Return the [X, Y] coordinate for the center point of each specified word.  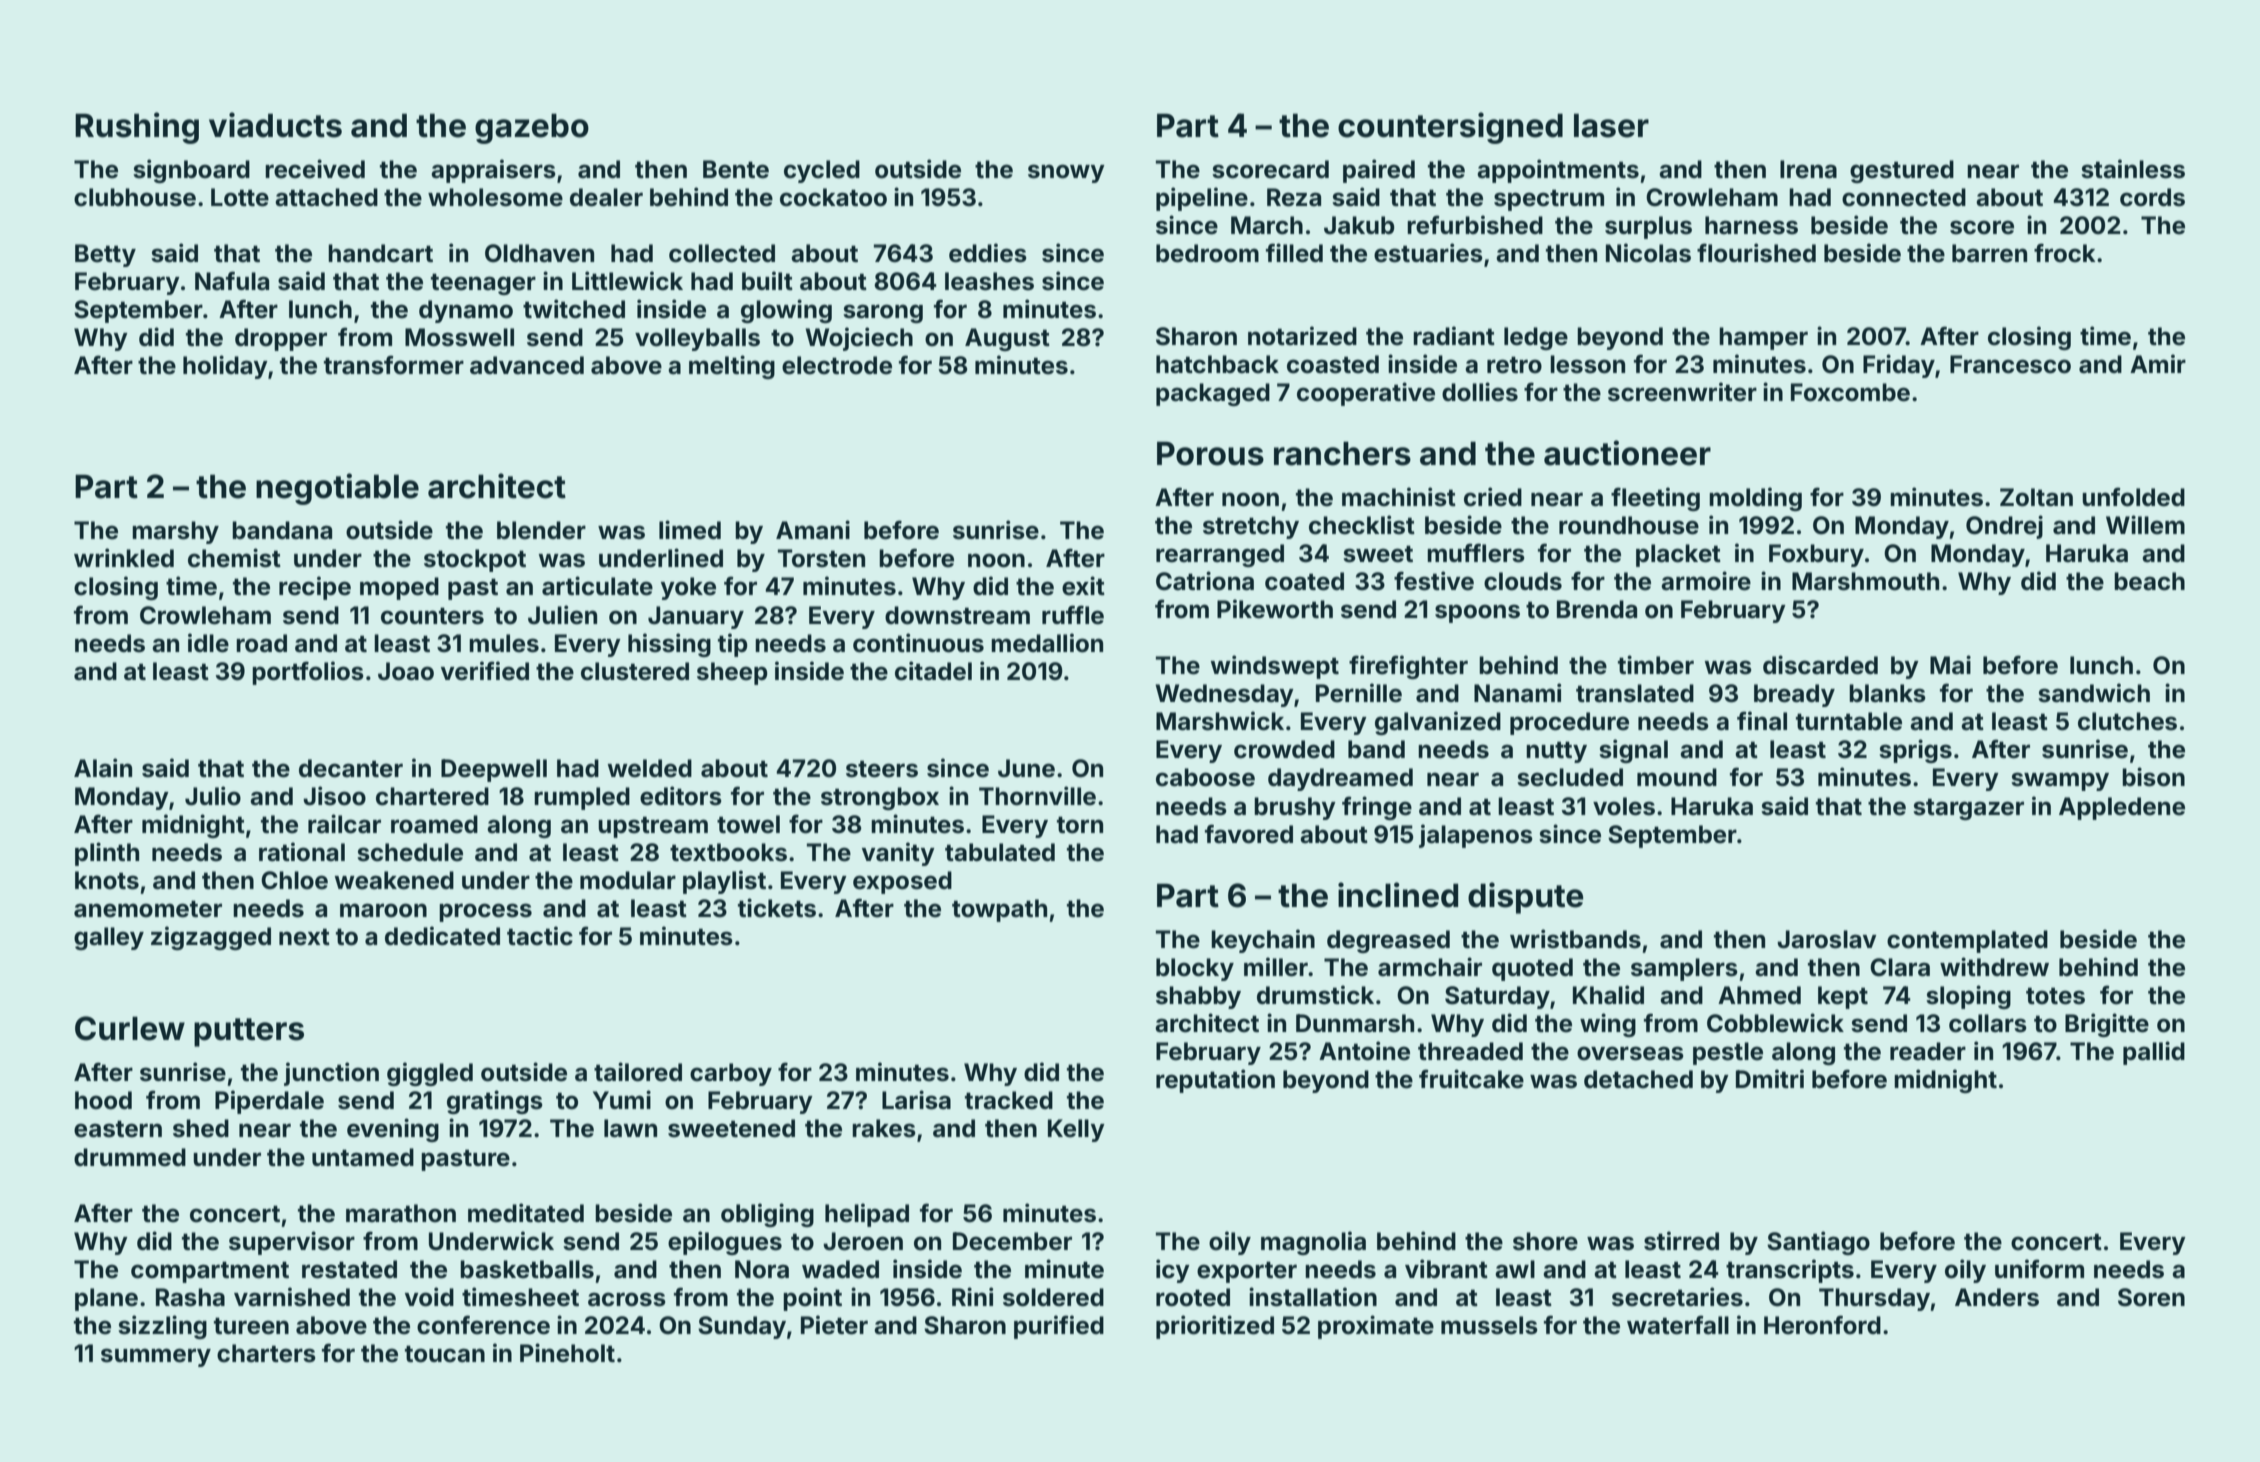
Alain [103, 768]
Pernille [1359, 693]
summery [156, 1357]
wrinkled [124, 558]
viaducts [275, 125]
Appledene [2122, 808]
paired [1379, 171]
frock [2065, 253]
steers [882, 769]
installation [1313, 1297]
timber [1656, 665]
